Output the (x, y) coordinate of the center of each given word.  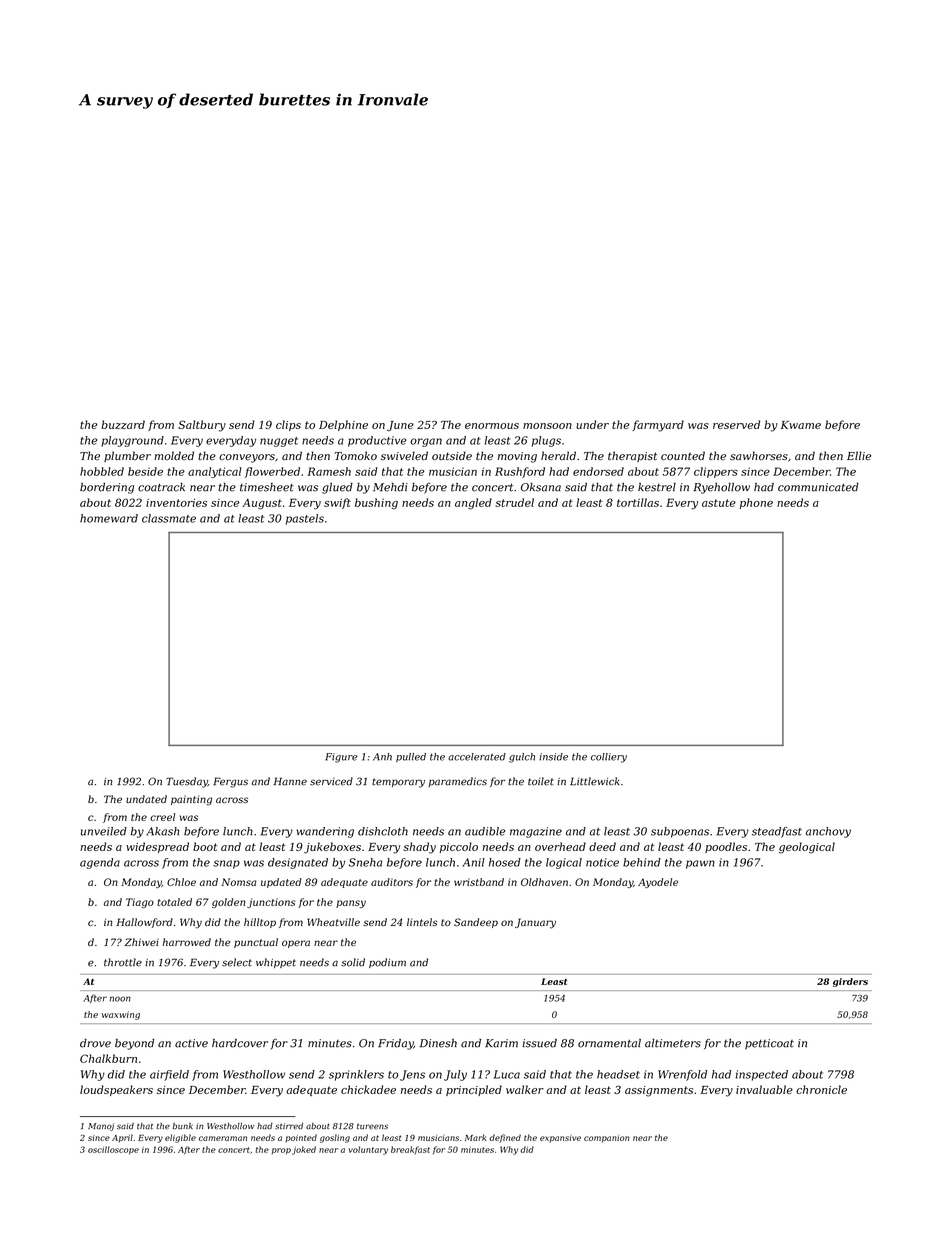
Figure (341, 758)
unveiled (104, 831)
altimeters (673, 1043)
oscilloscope (113, 1150)
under (592, 424)
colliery (609, 758)
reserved (736, 424)
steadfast (777, 832)
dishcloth (383, 831)
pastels (305, 519)
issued (540, 1043)
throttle (123, 962)
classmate (169, 518)
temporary (398, 783)
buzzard (123, 424)
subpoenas (680, 832)
